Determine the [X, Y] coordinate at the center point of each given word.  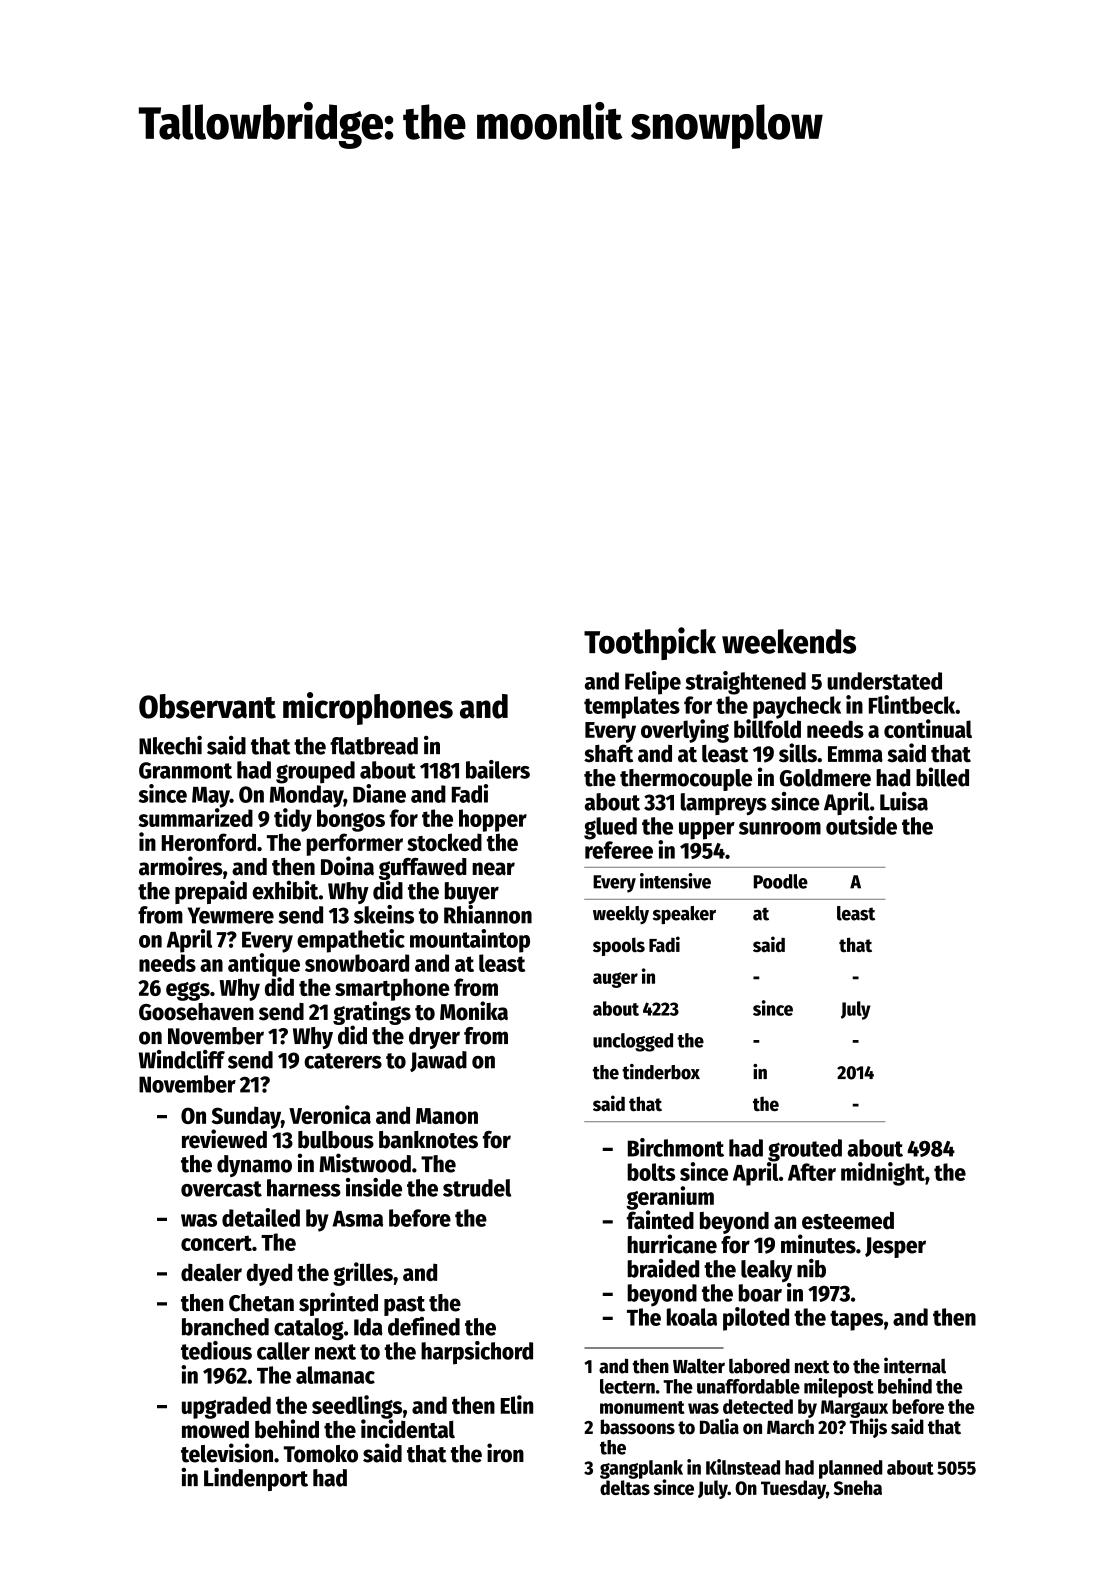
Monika [474, 1011]
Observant [207, 706]
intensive [675, 881]
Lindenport [256, 1479]
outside [861, 825]
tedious [216, 1350]
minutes [818, 1244]
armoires [181, 866]
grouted [805, 1150]
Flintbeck [912, 704]
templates [632, 707]
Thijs [868, 1428]
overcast [221, 1189]
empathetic [351, 941]
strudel [477, 1188]
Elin [517, 1404]
